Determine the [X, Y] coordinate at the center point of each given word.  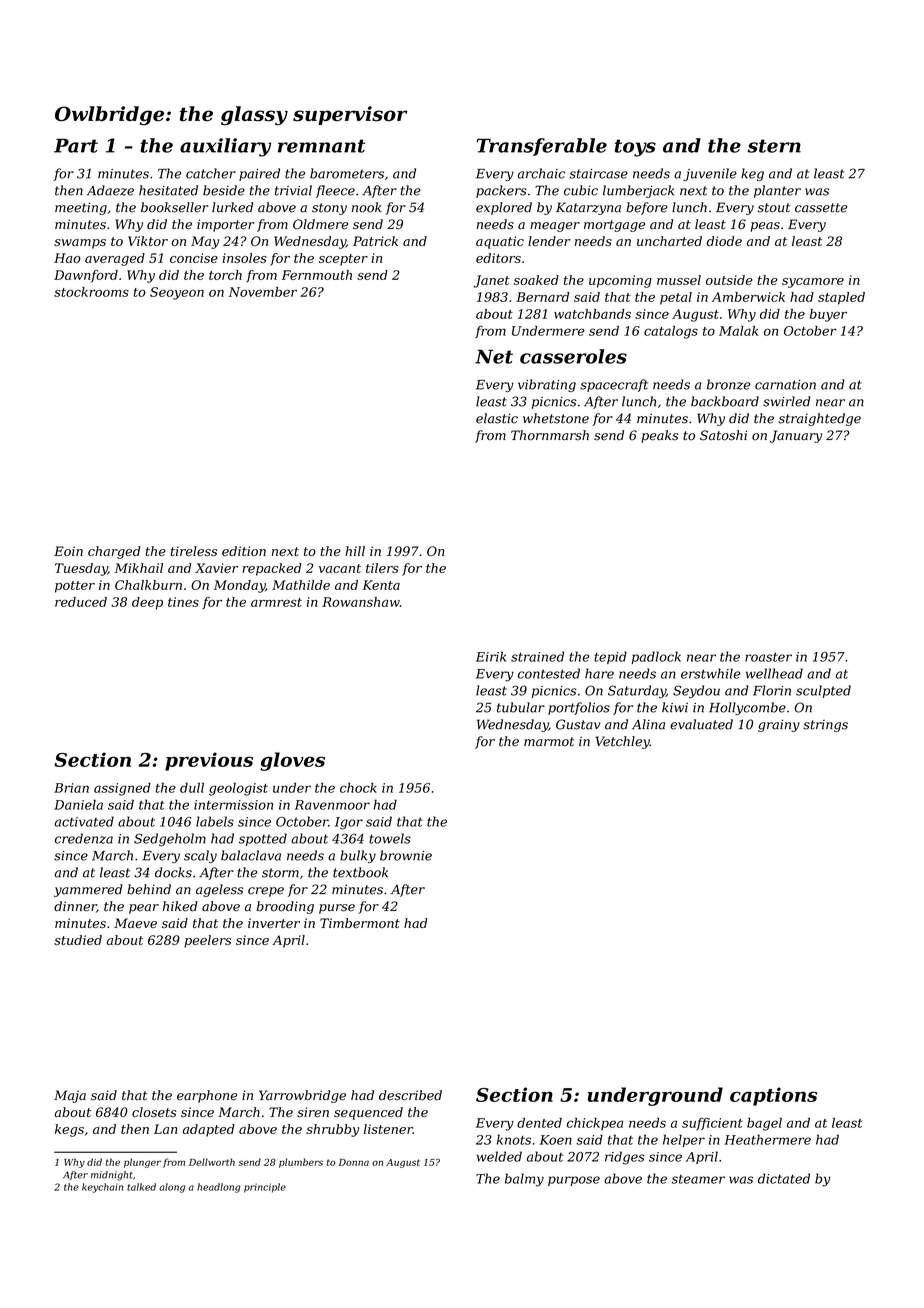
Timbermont [360, 923]
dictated [784, 1178]
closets [154, 1112]
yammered [88, 890]
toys [635, 148]
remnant [321, 146]
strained [537, 656]
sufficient [712, 1124]
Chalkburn [148, 585]
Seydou [696, 691]
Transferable [542, 147]
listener [388, 1129]
